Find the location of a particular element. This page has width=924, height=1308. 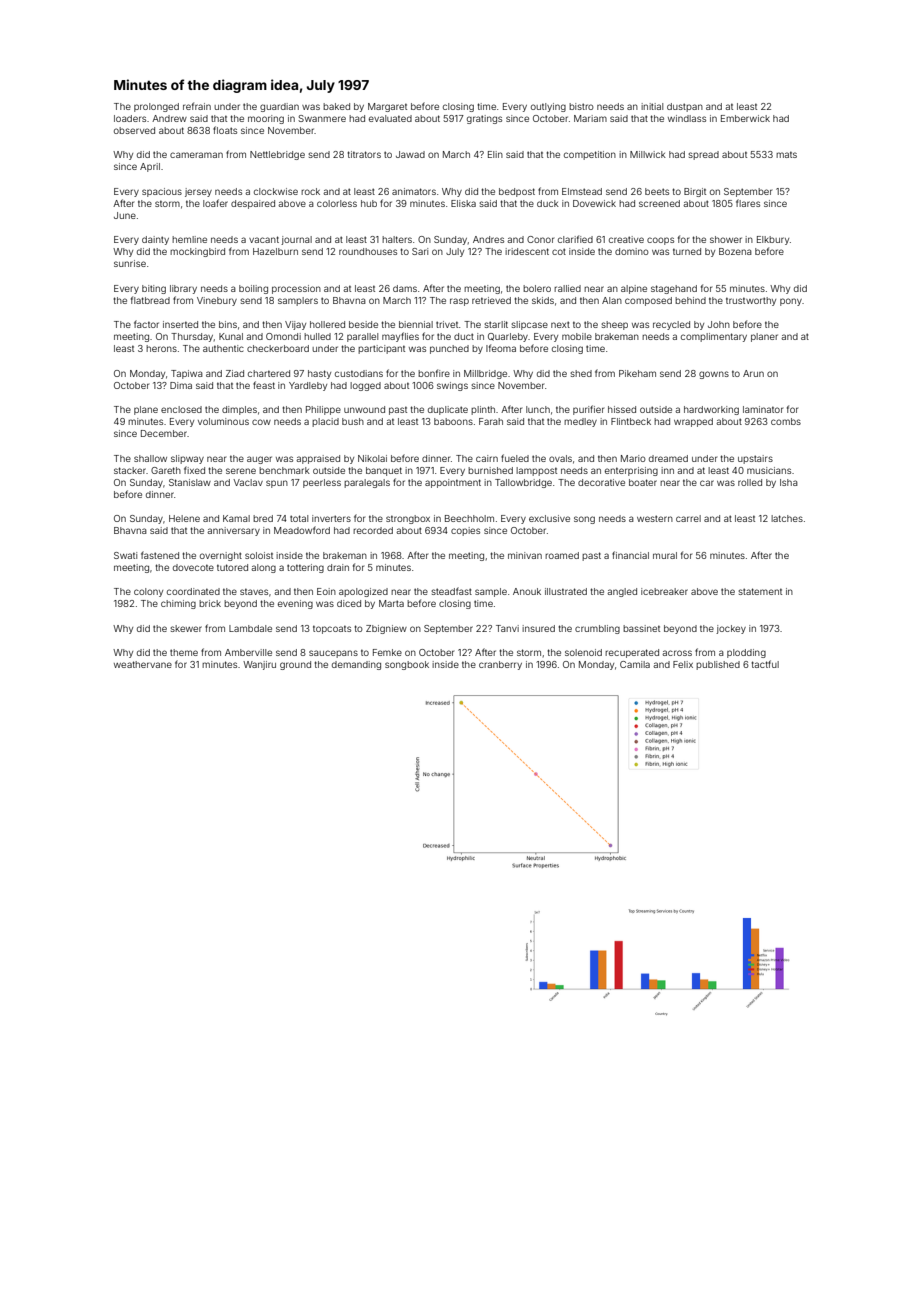

dustpan is located at coordinates (685, 107).
